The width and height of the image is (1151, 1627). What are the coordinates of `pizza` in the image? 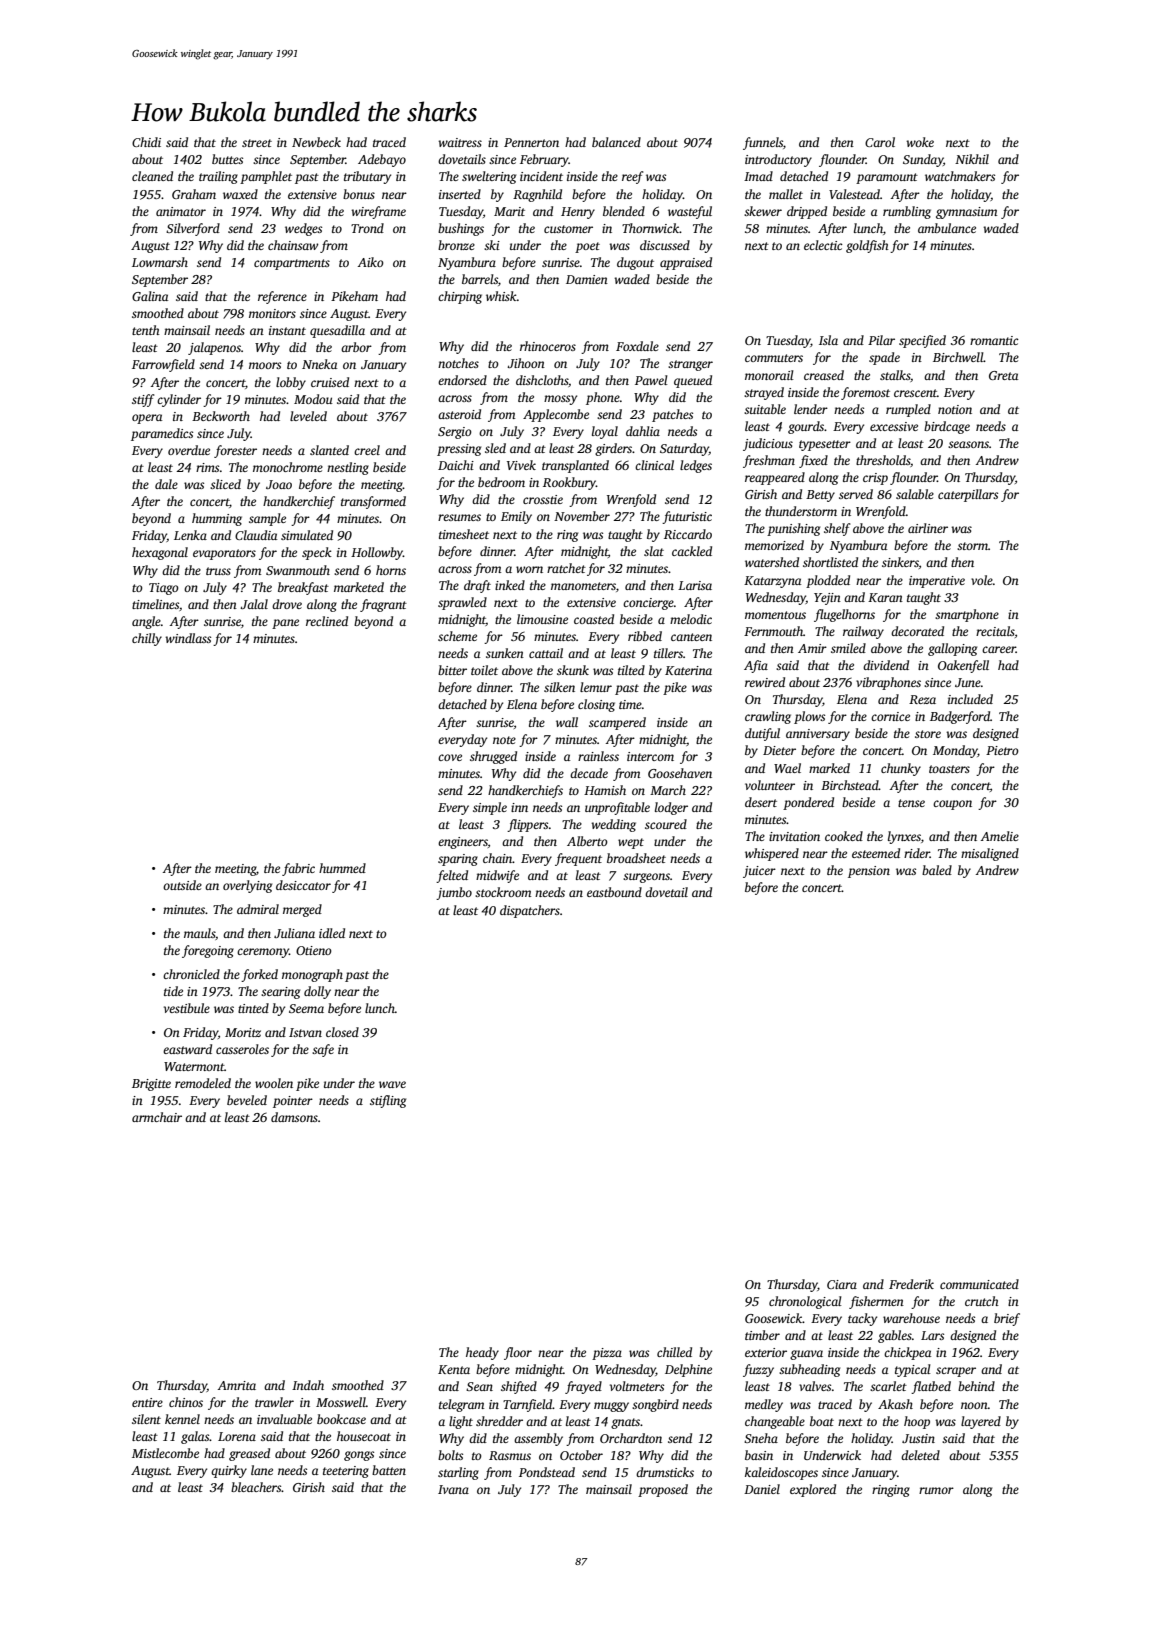 It's located at (607, 1354).
